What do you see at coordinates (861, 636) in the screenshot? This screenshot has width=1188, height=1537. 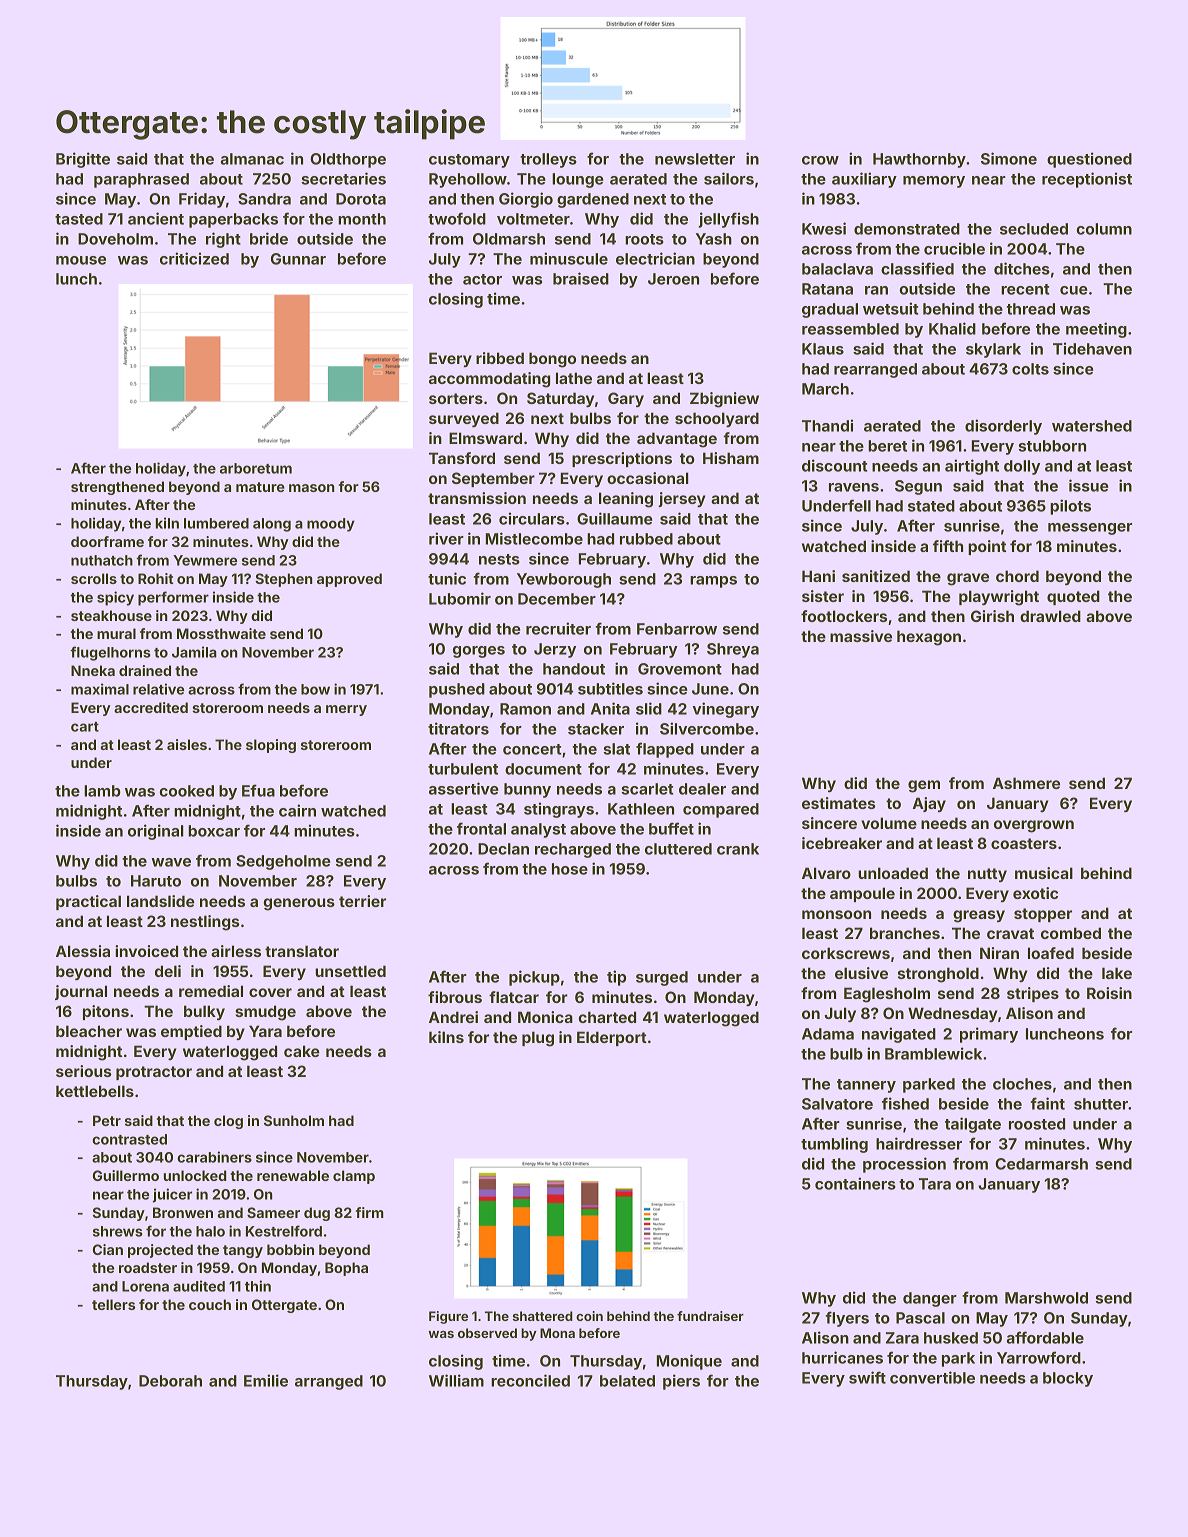 I see `massive` at bounding box center [861, 636].
